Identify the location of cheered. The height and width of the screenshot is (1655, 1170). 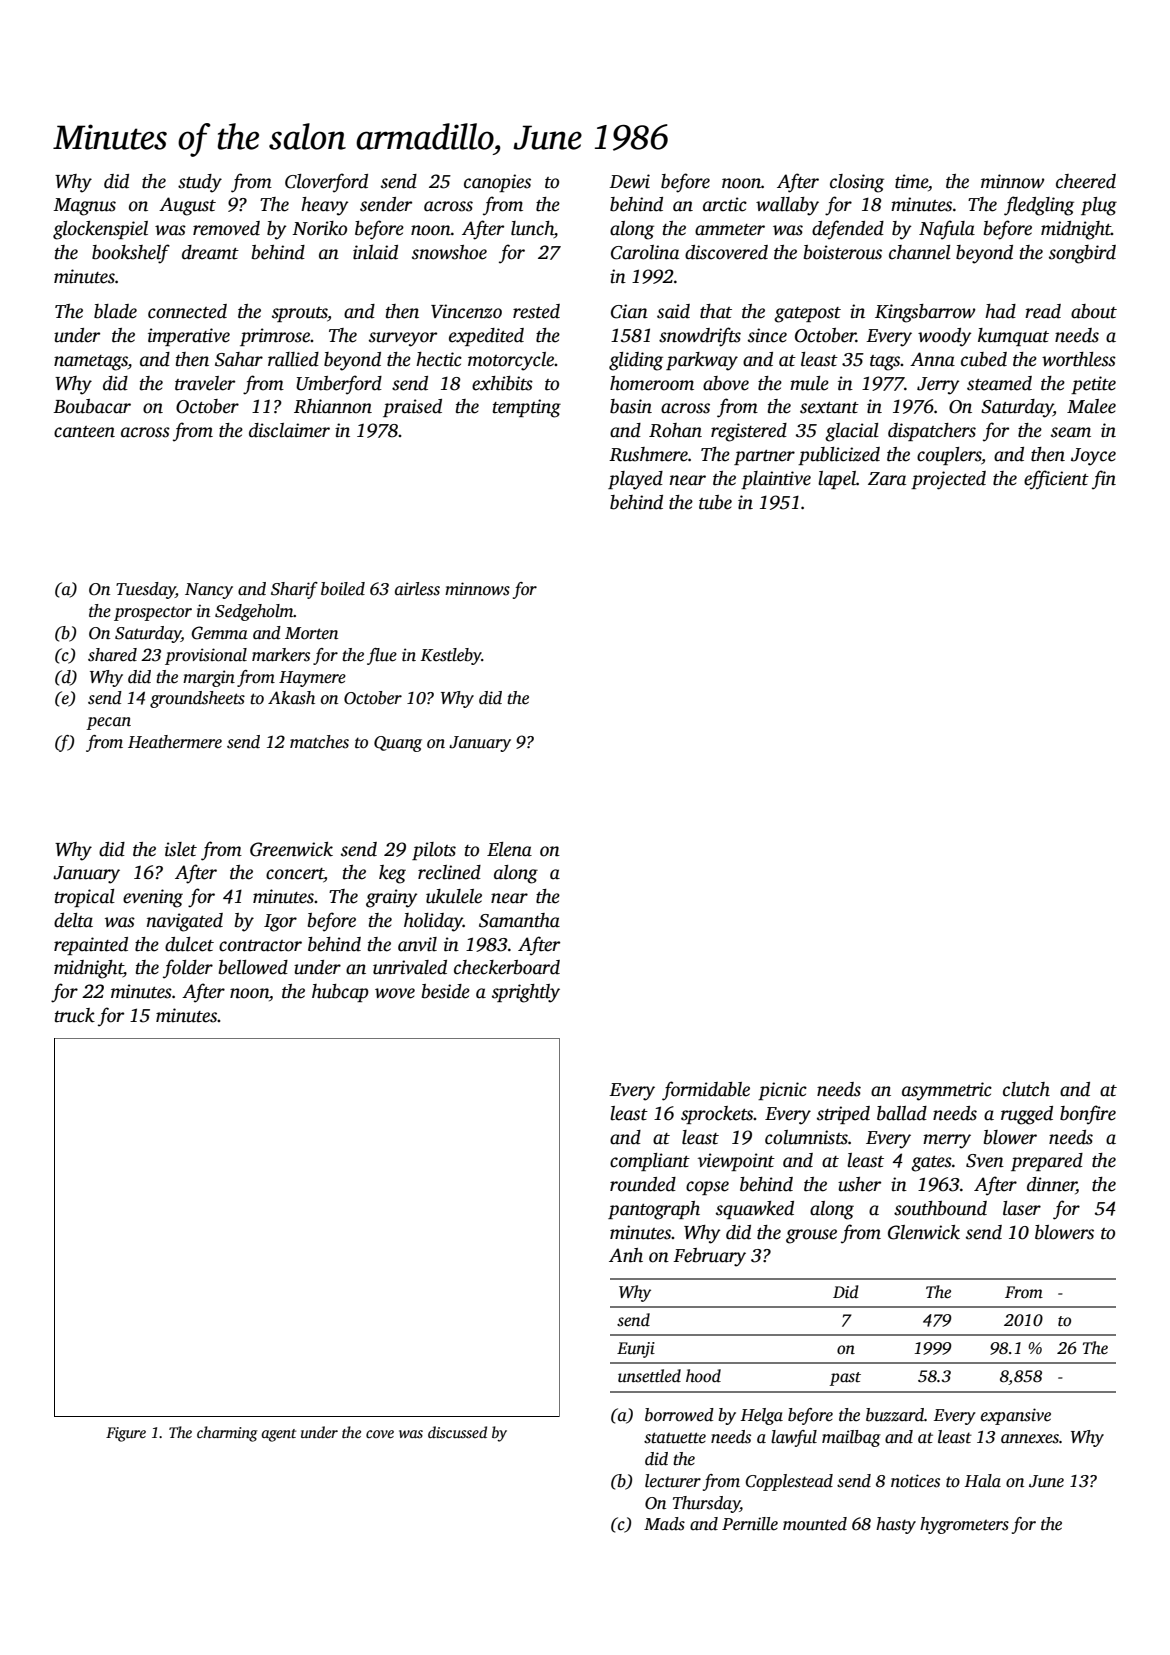
(1086, 181).
